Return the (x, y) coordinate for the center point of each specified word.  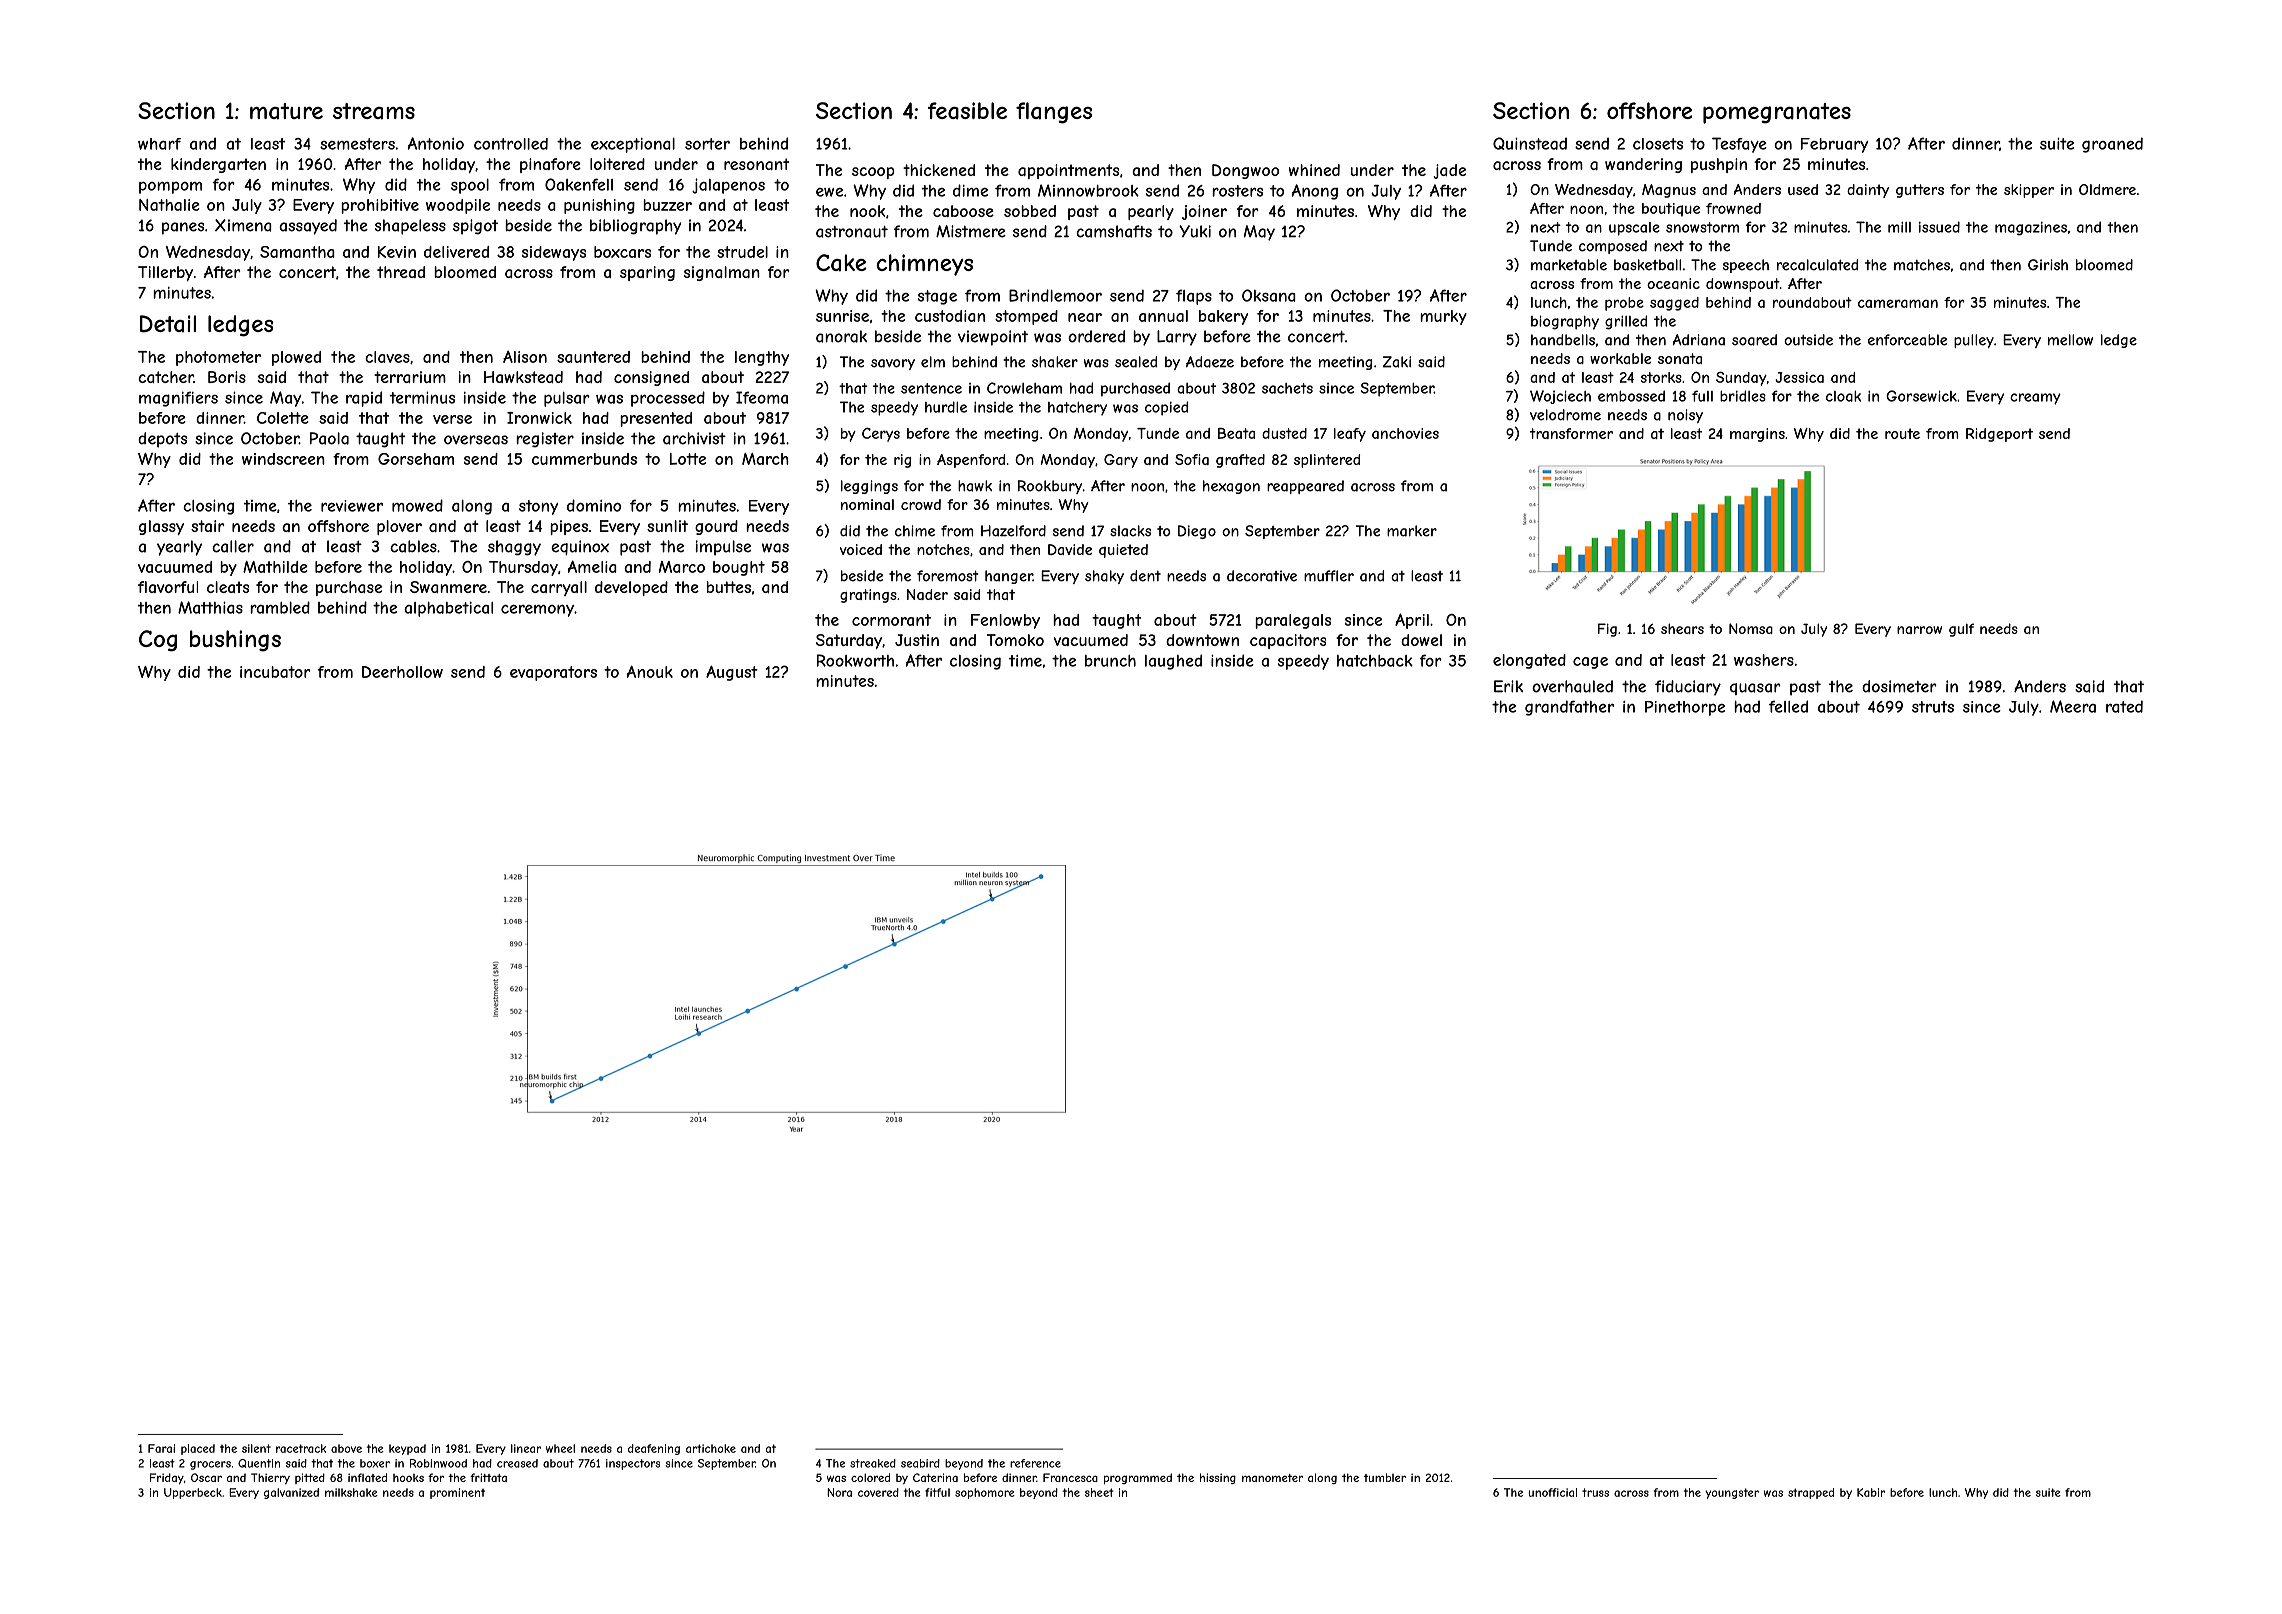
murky (1443, 317)
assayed (308, 227)
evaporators (553, 673)
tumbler (1385, 1477)
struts (1933, 707)
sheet (1099, 1492)
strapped (1811, 1493)
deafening (654, 1449)
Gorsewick (1921, 396)
